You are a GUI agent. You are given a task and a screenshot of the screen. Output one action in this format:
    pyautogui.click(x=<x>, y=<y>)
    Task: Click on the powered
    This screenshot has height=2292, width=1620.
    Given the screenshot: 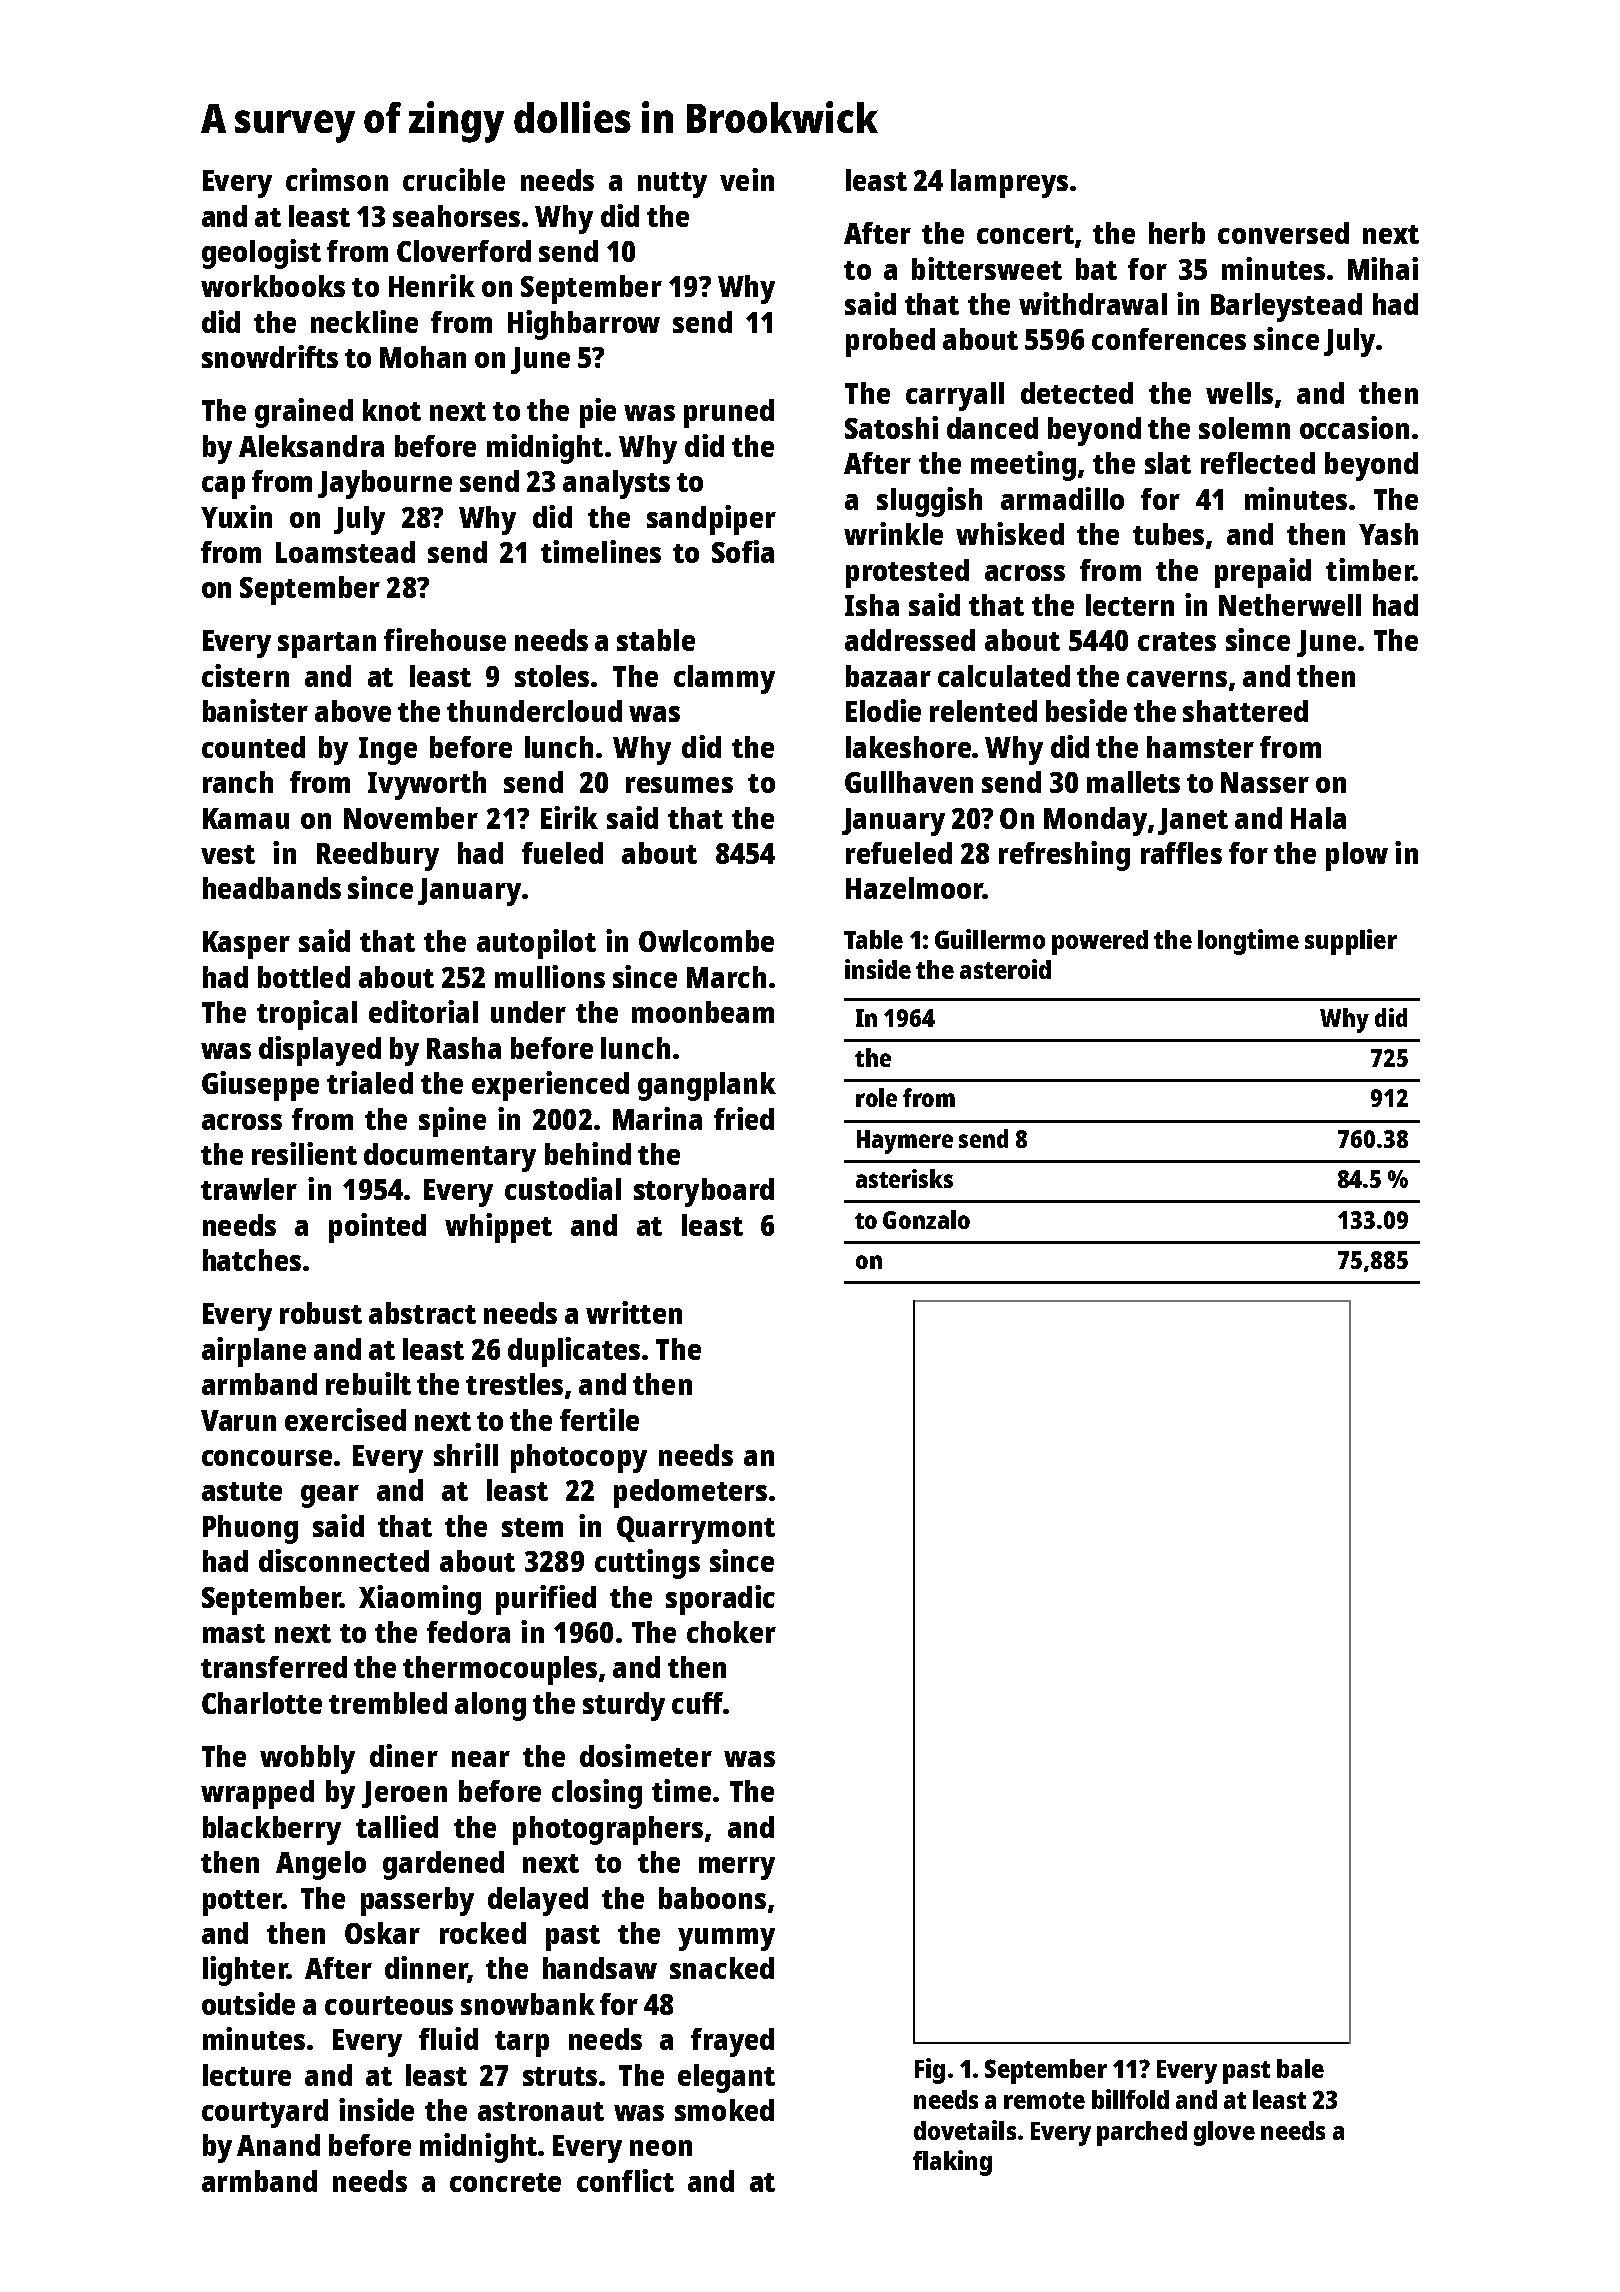 What is the action you would take?
    pyautogui.click(x=1100, y=942)
